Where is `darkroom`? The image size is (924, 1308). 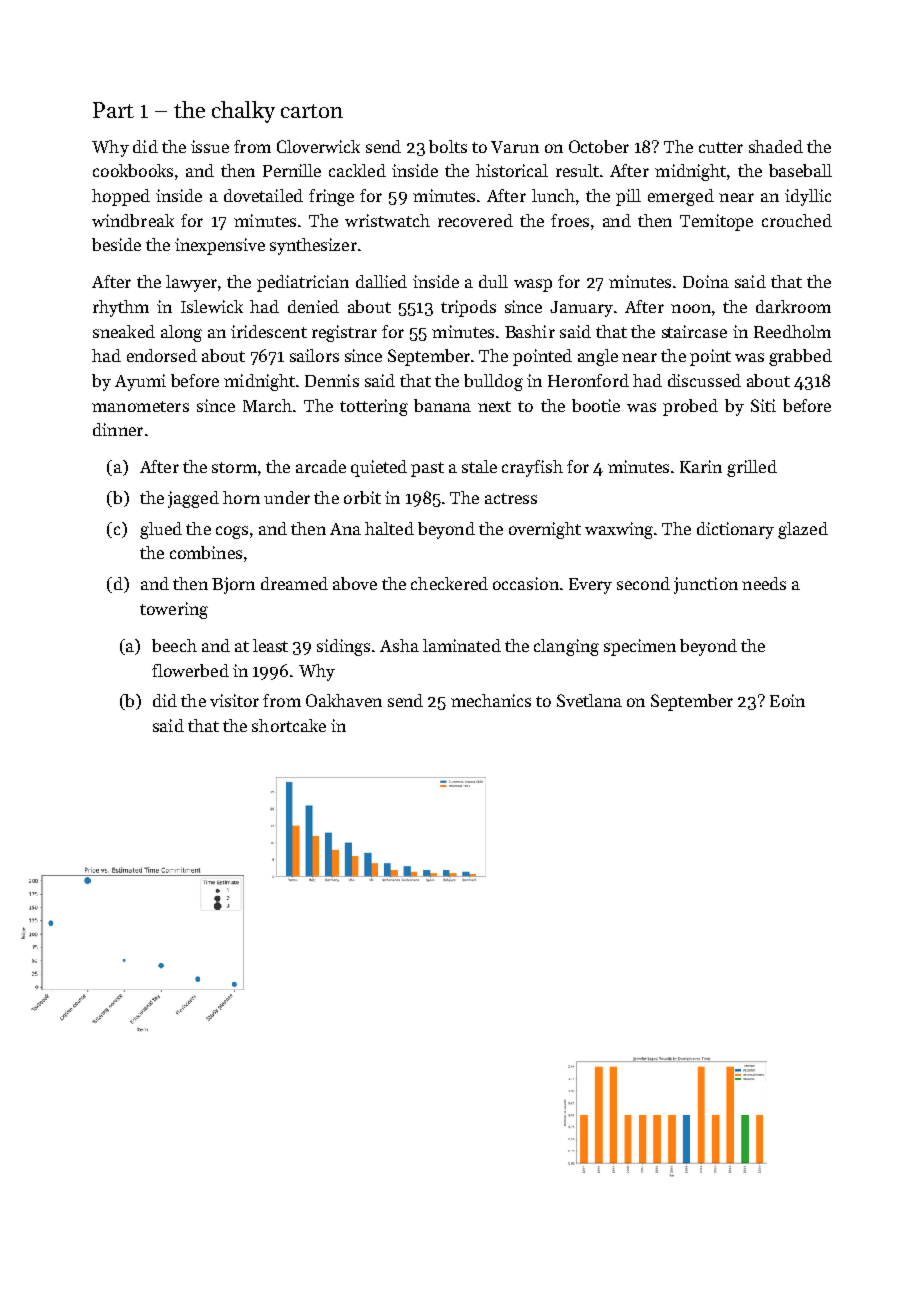 darkroom is located at coordinates (793, 306).
